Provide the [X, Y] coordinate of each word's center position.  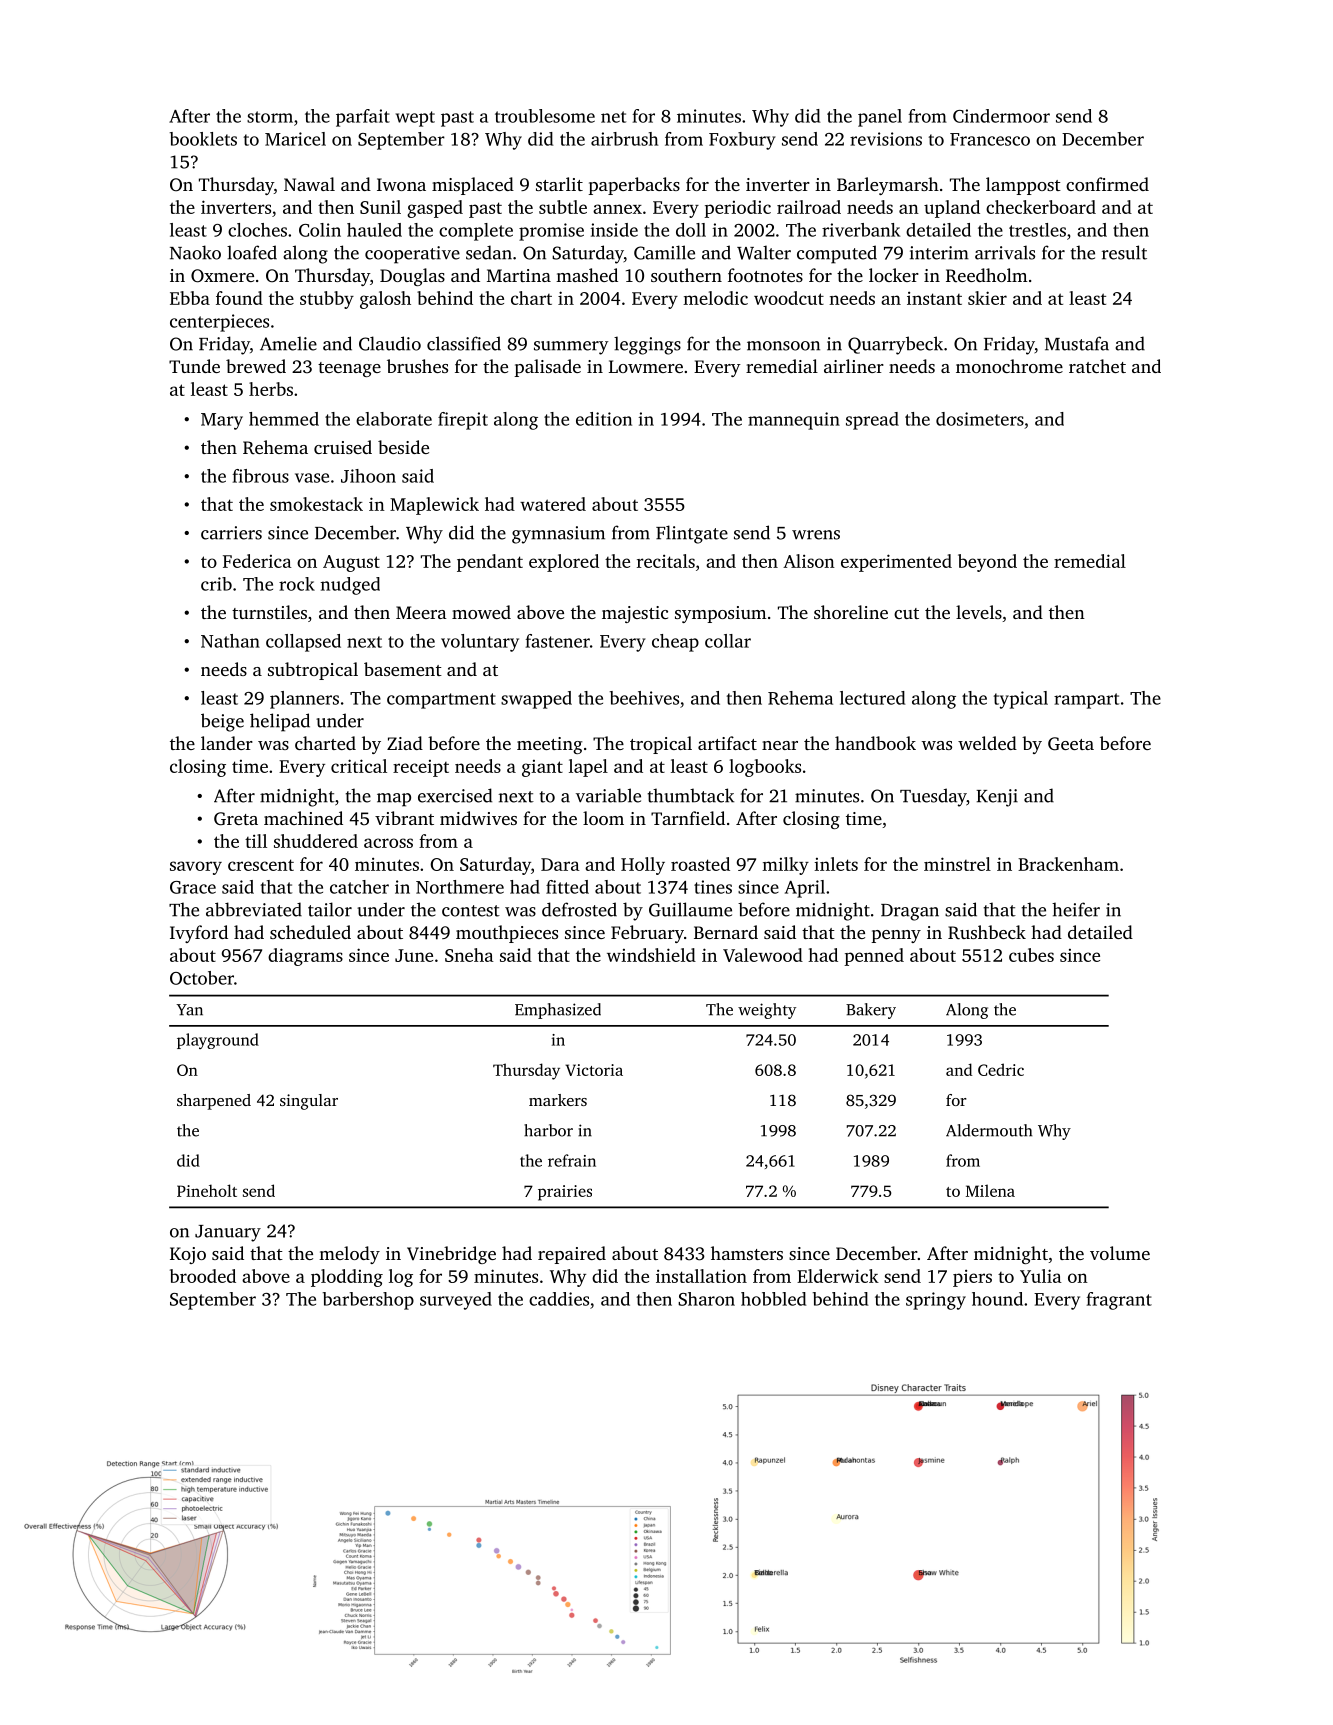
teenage [349, 369]
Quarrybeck [895, 345]
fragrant [1119, 1301]
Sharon [706, 1299]
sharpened [214, 1102]
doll [691, 230]
